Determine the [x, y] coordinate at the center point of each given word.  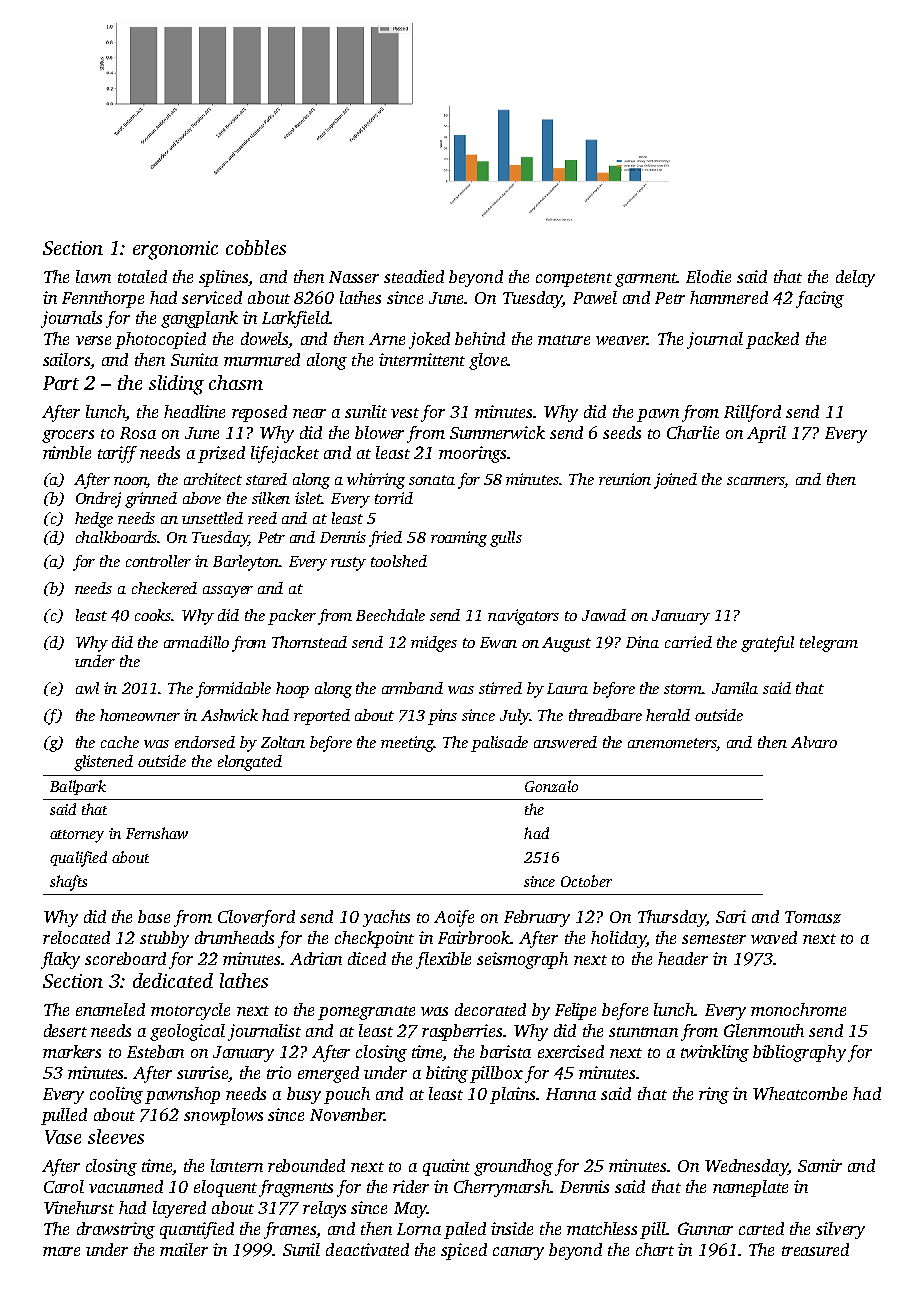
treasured [815, 1249]
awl [87, 688]
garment [646, 280]
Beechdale [390, 615]
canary [518, 1253]
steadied [414, 276]
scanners [756, 482]
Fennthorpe [103, 299]
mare [61, 1251]
